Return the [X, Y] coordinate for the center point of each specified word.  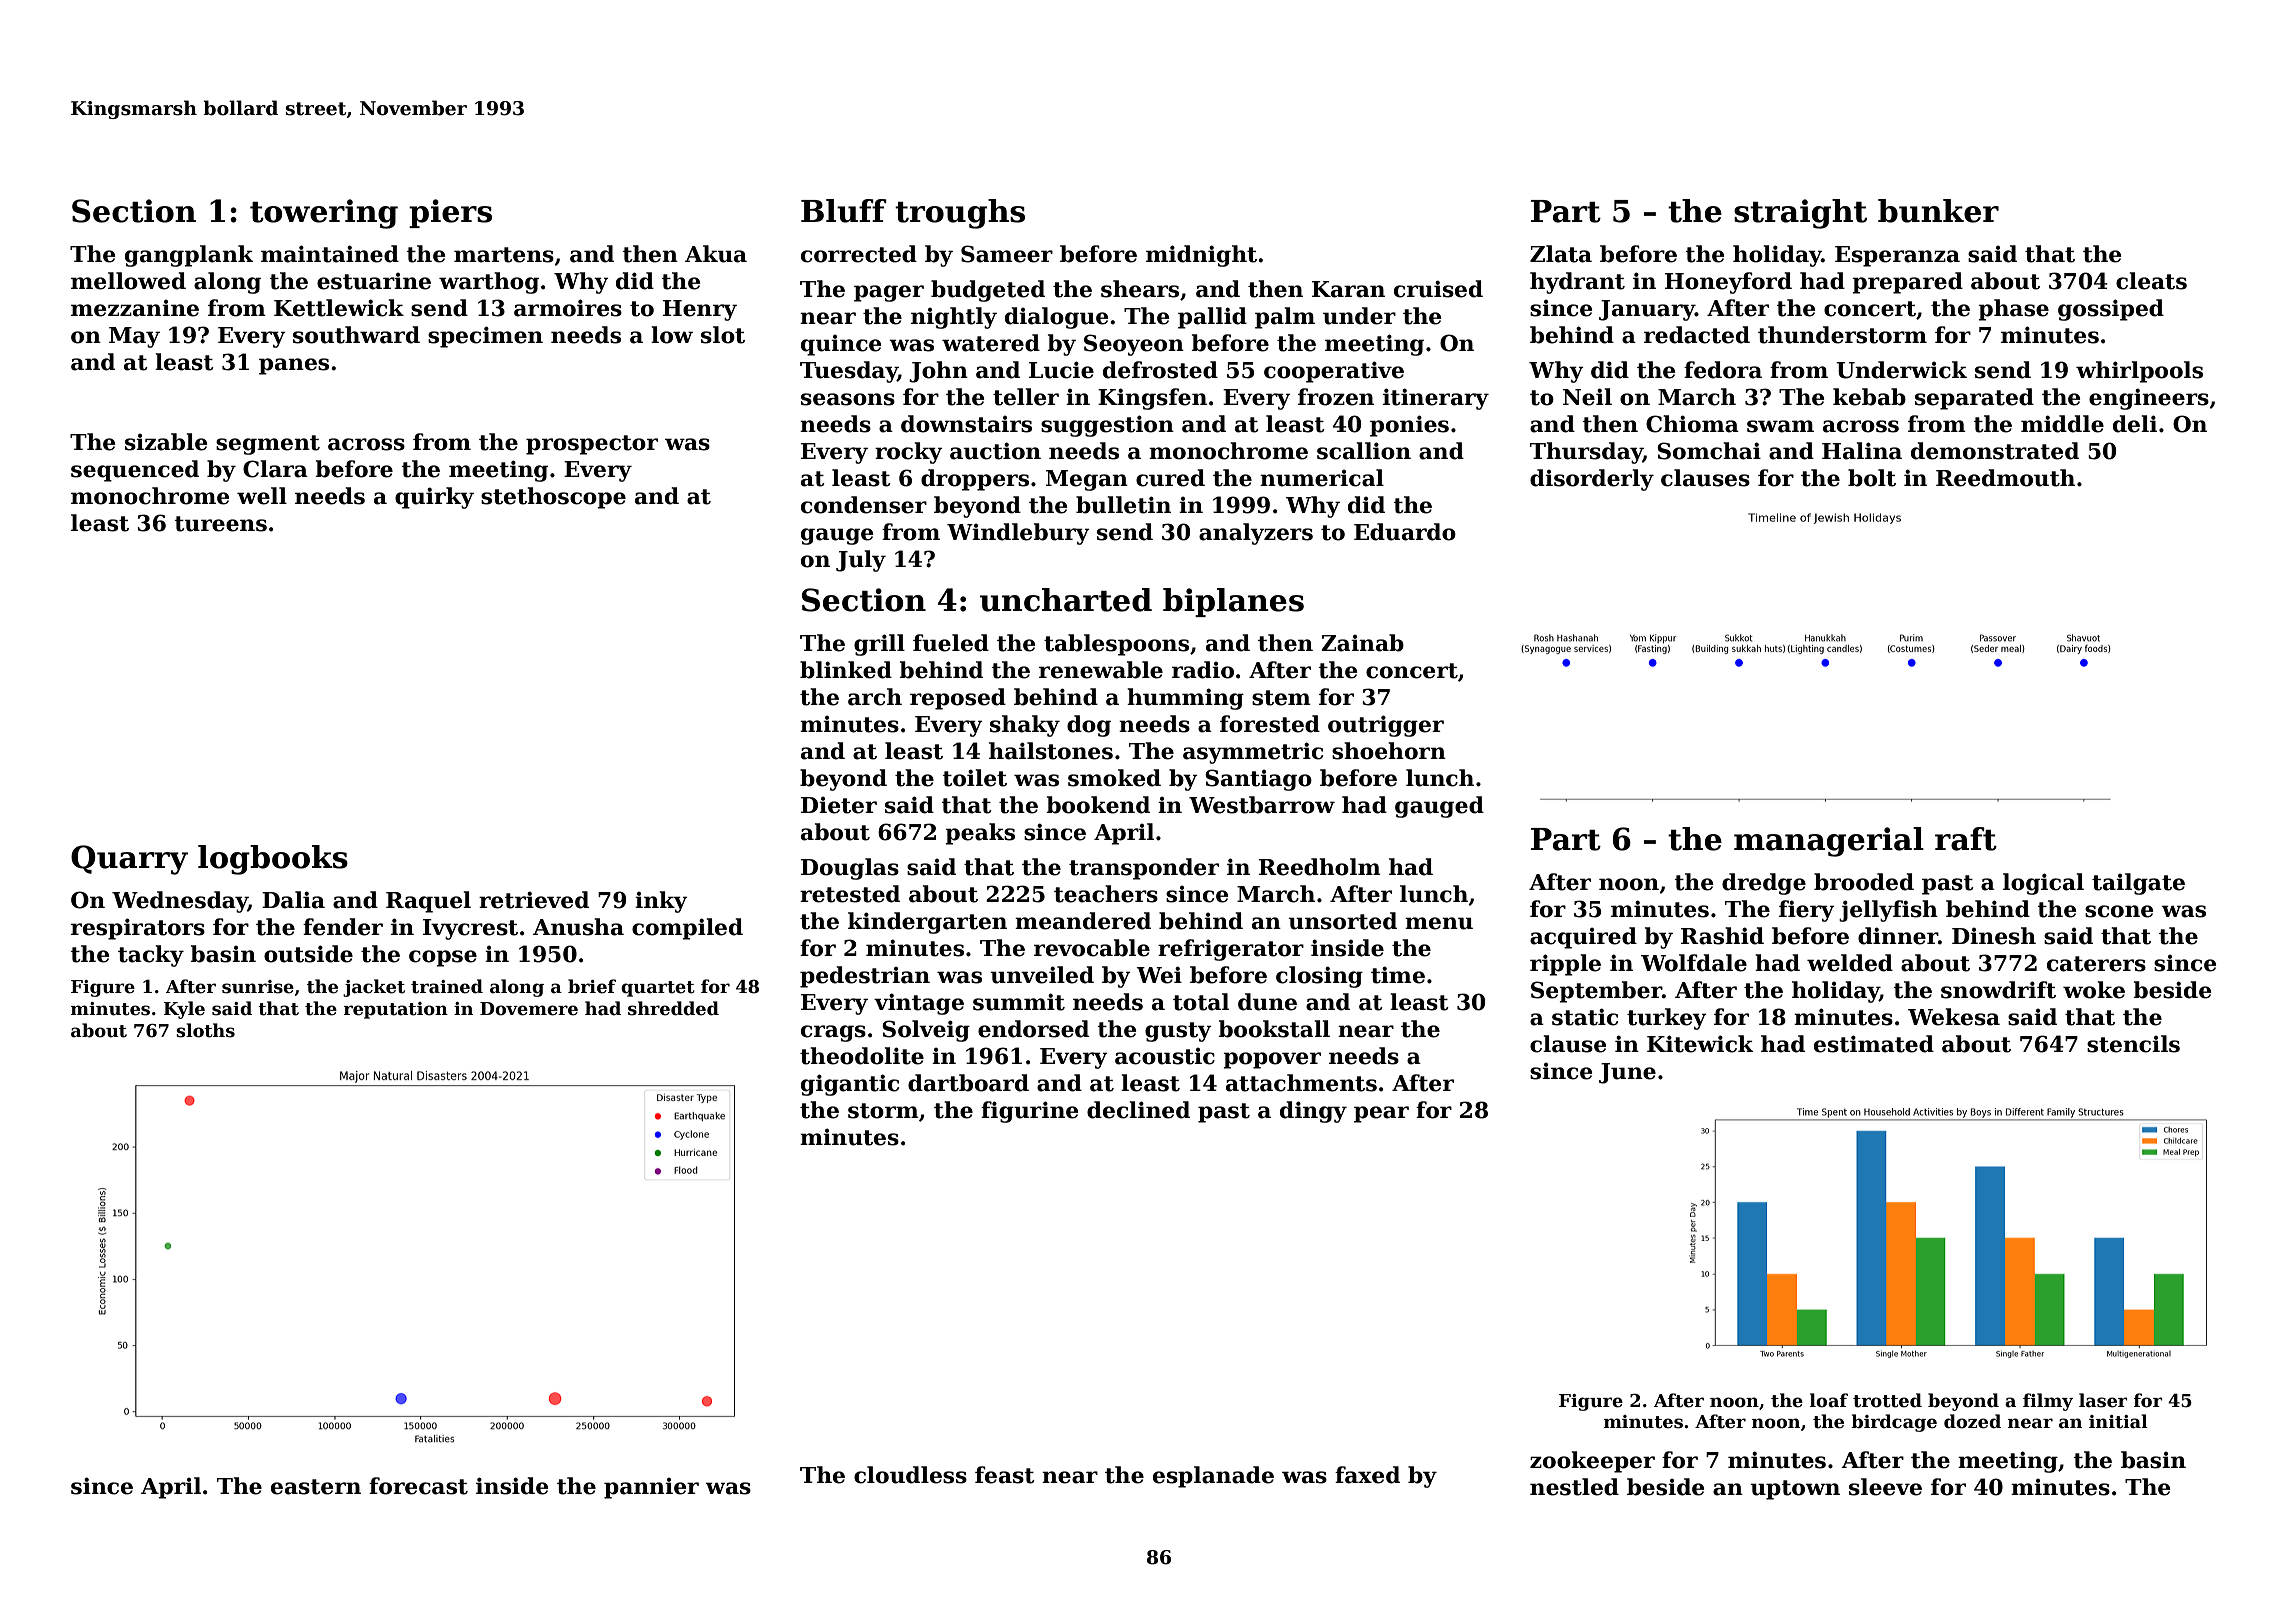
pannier [651, 1488]
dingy [1313, 1112]
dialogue [1056, 318]
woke [2094, 990]
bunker [1938, 211]
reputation [395, 1010]
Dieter [839, 805]
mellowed [128, 281]
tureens [220, 524]
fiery [1807, 911]
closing [1319, 977]
